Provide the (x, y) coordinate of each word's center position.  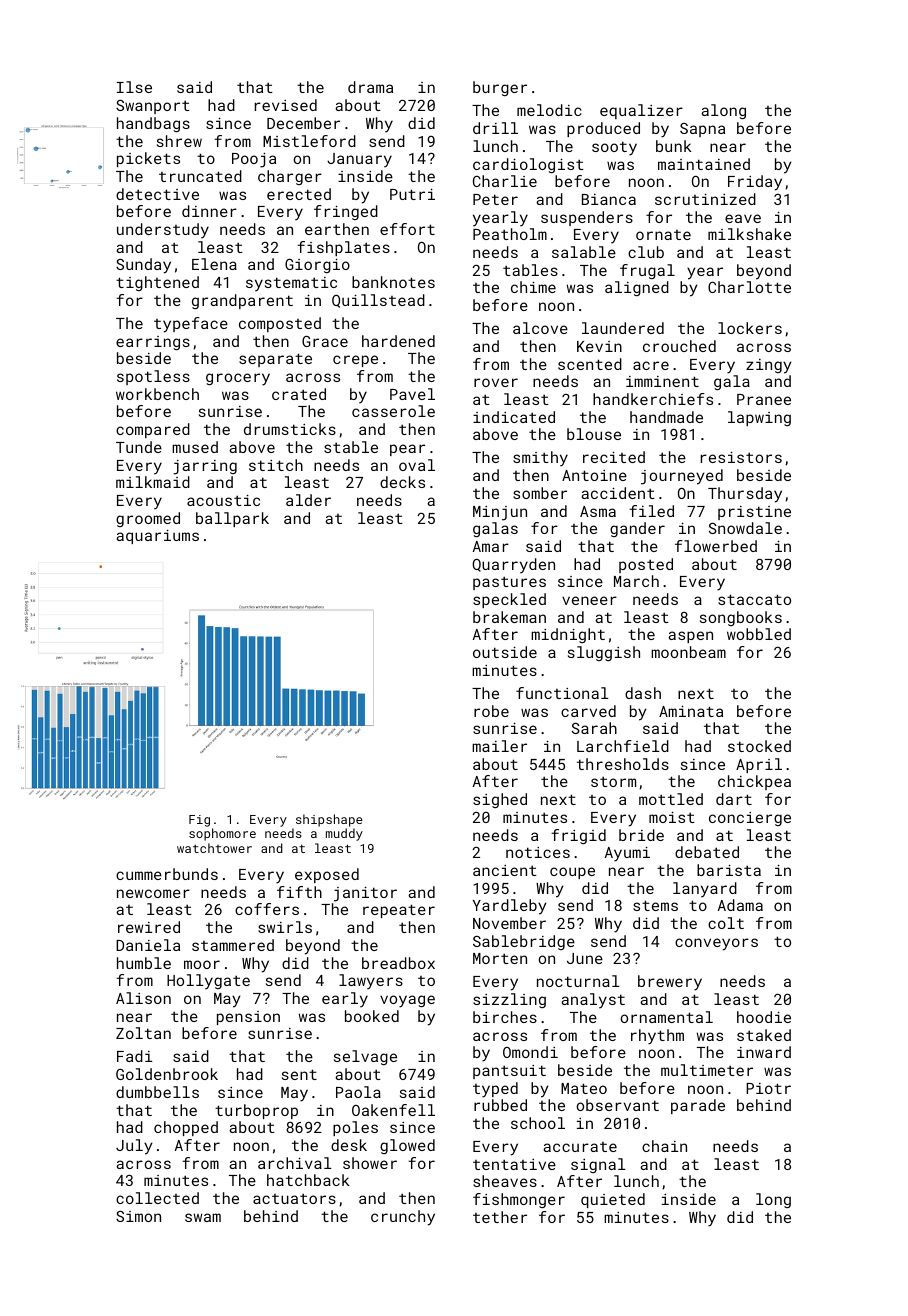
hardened (398, 341)
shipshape (329, 820)
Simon (138, 1216)
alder (308, 500)
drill (495, 128)
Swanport (153, 107)
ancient (505, 870)
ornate (663, 235)
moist (672, 817)
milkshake (749, 234)
